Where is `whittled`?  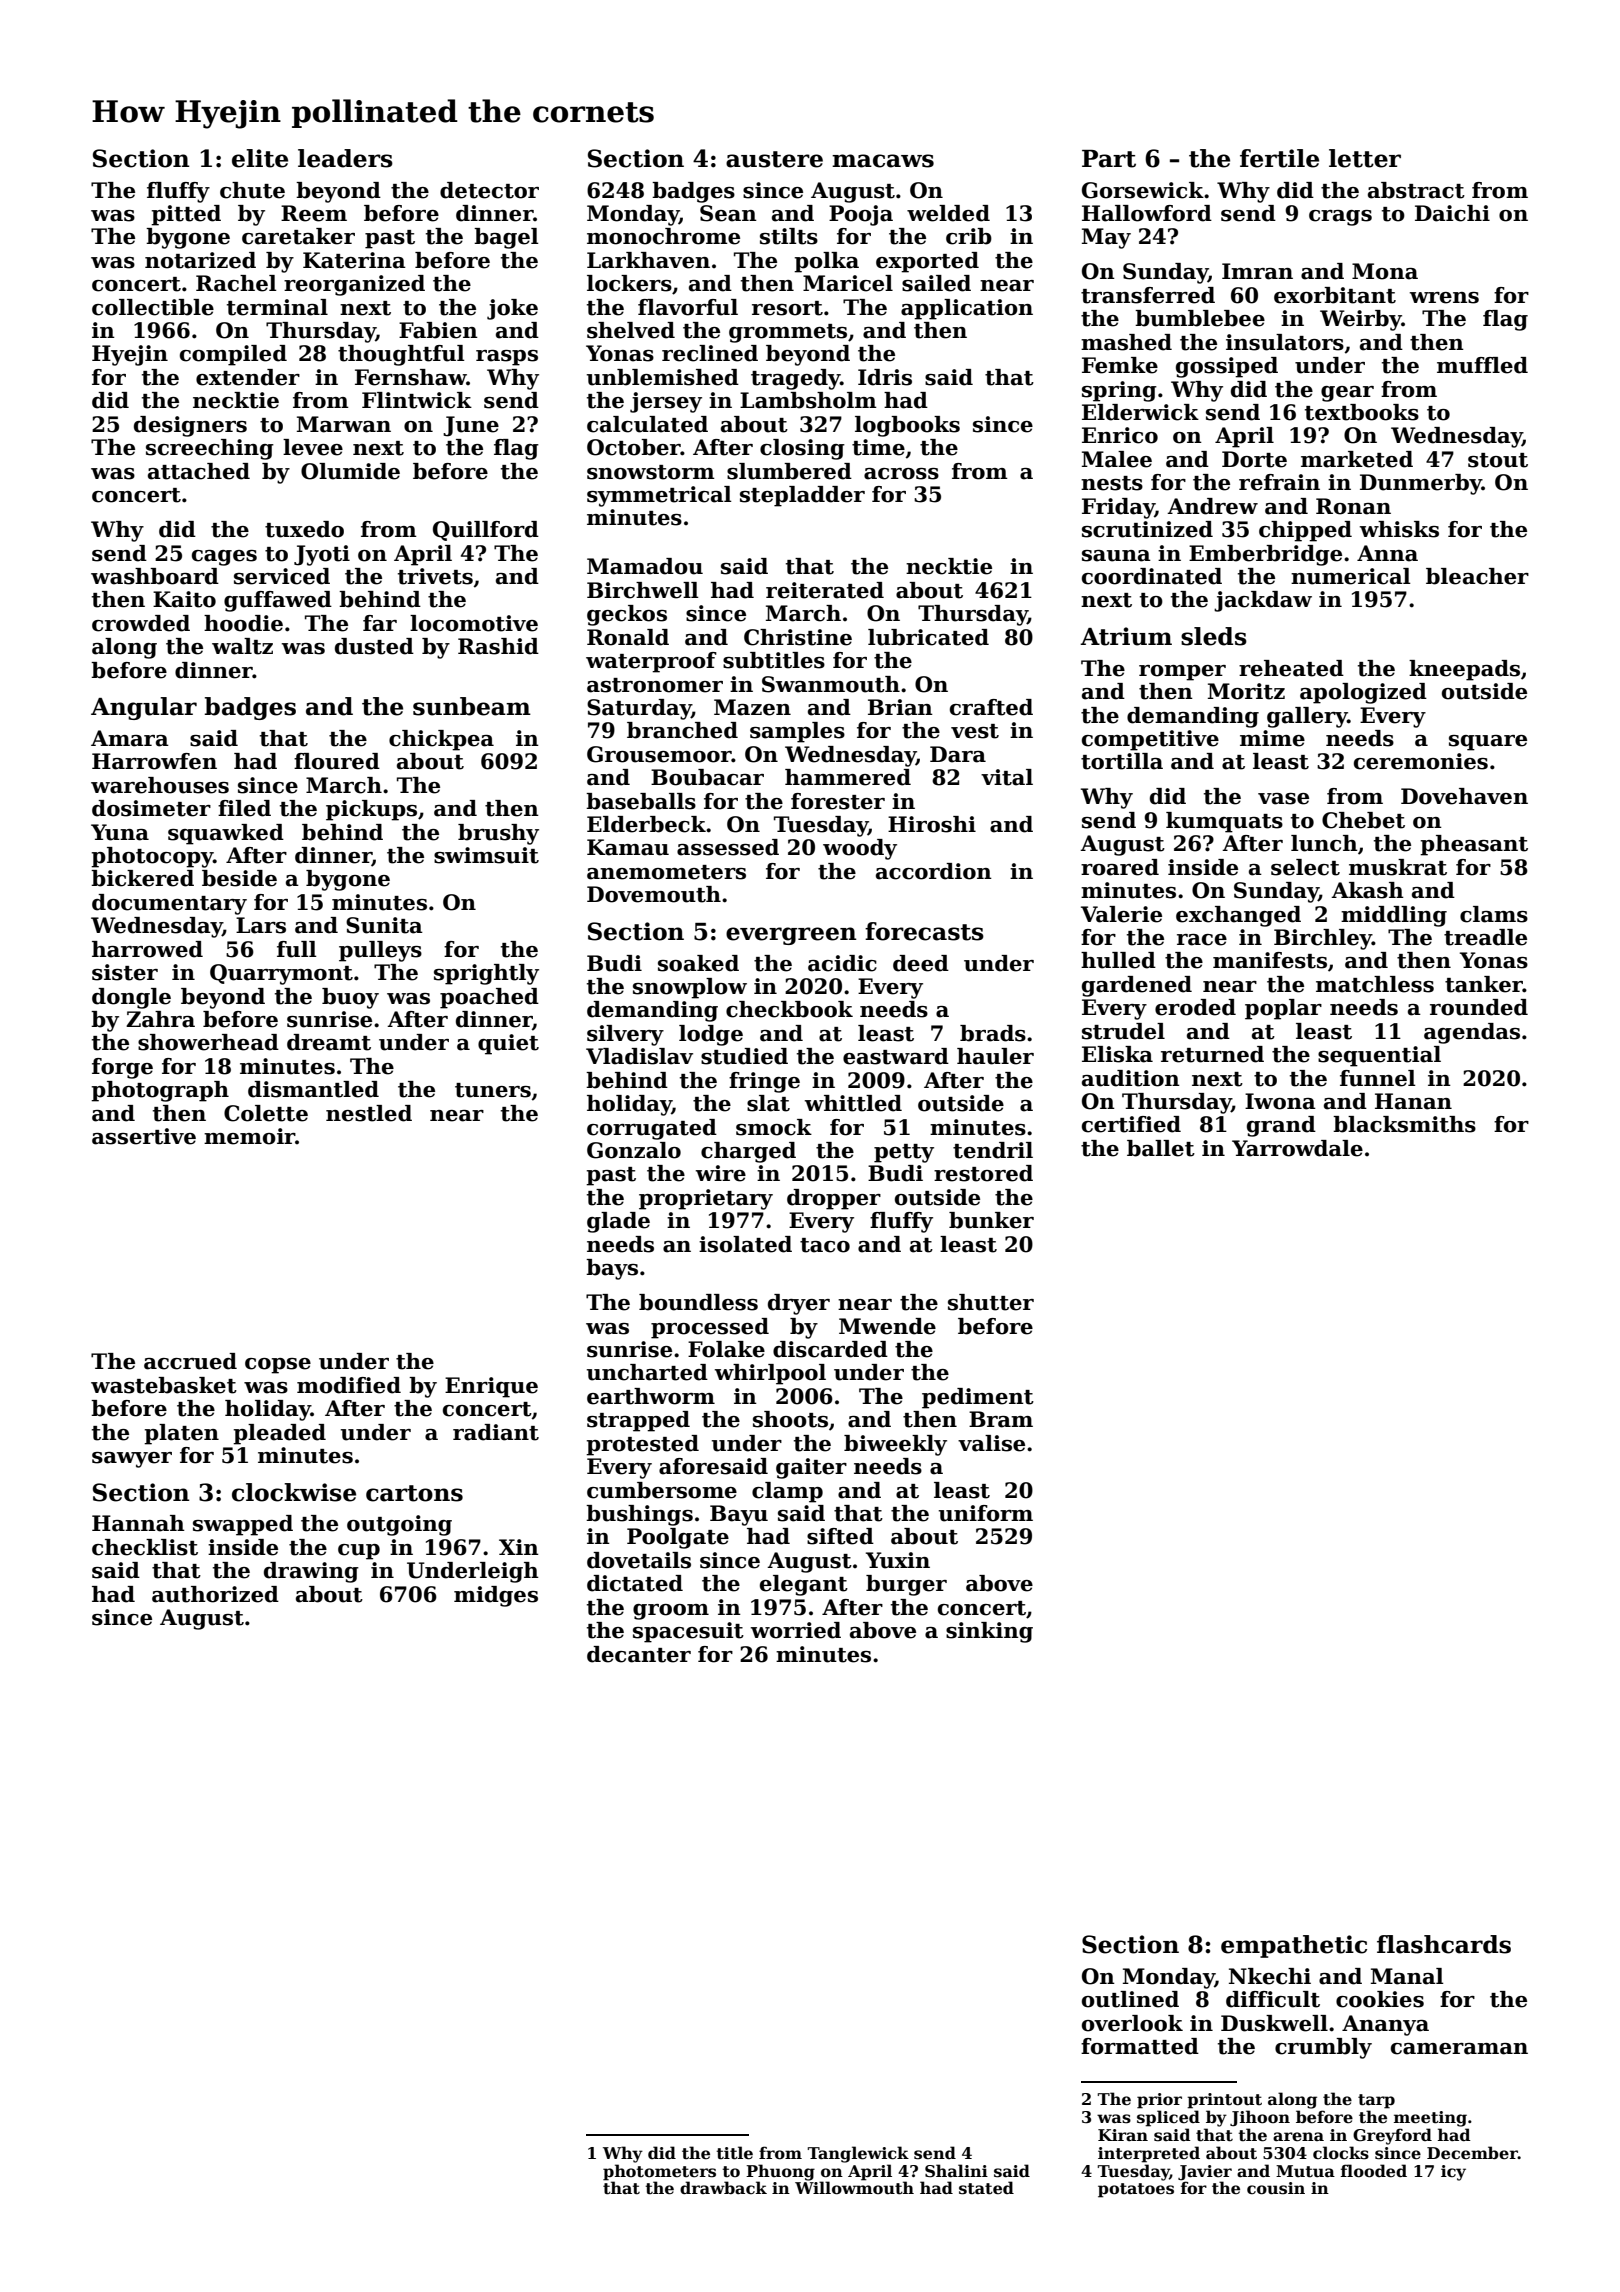
whittled is located at coordinates (853, 1103).
